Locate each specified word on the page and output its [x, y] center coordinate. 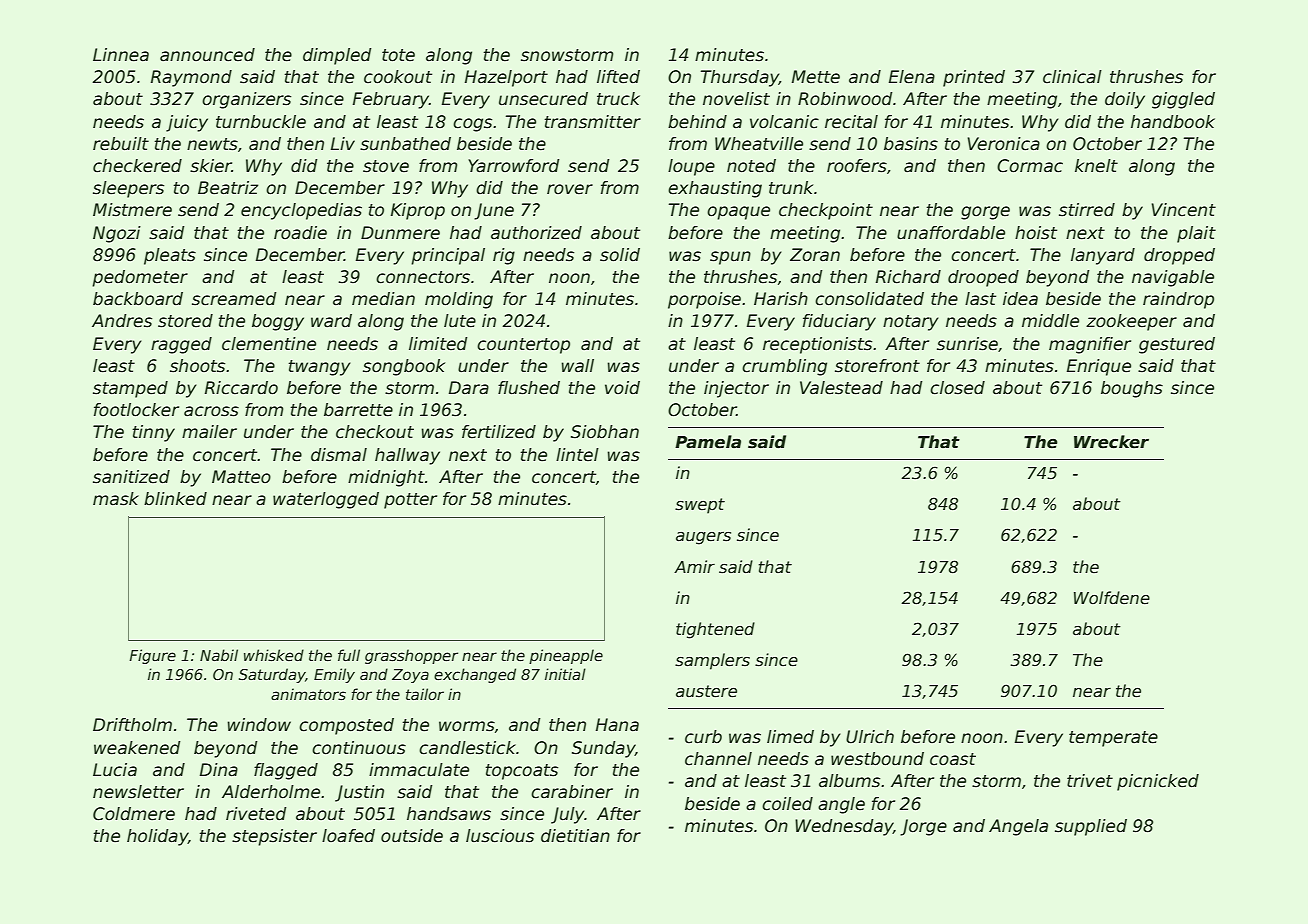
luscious [500, 836]
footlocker [136, 410]
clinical [1072, 77]
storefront [877, 366]
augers [703, 538]
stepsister [274, 837]
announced [207, 55]
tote [398, 55]
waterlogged [326, 500]
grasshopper [411, 656]
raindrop [1178, 300]
